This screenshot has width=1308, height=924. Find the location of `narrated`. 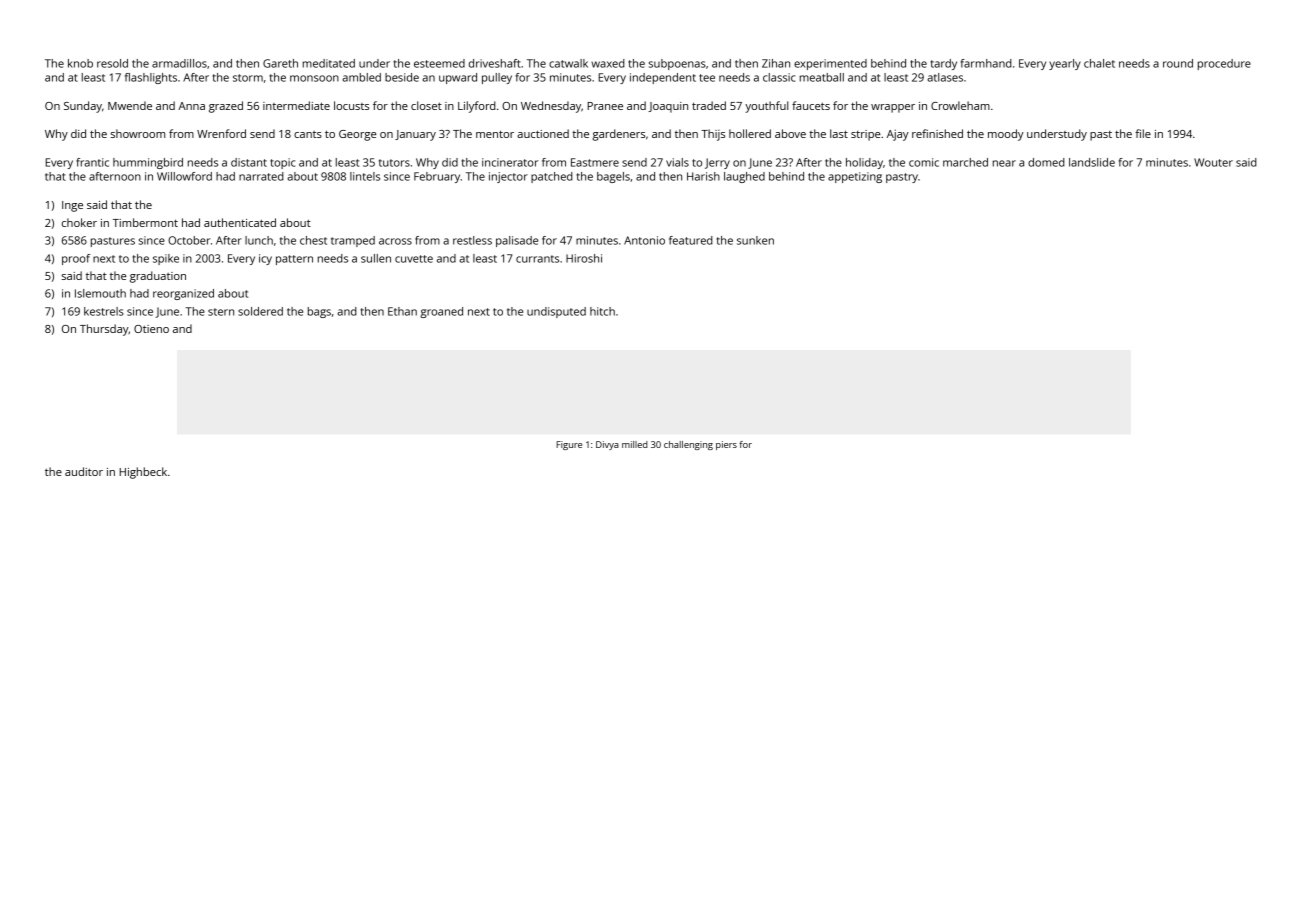

narrated is located at coordinates (261, 176).
